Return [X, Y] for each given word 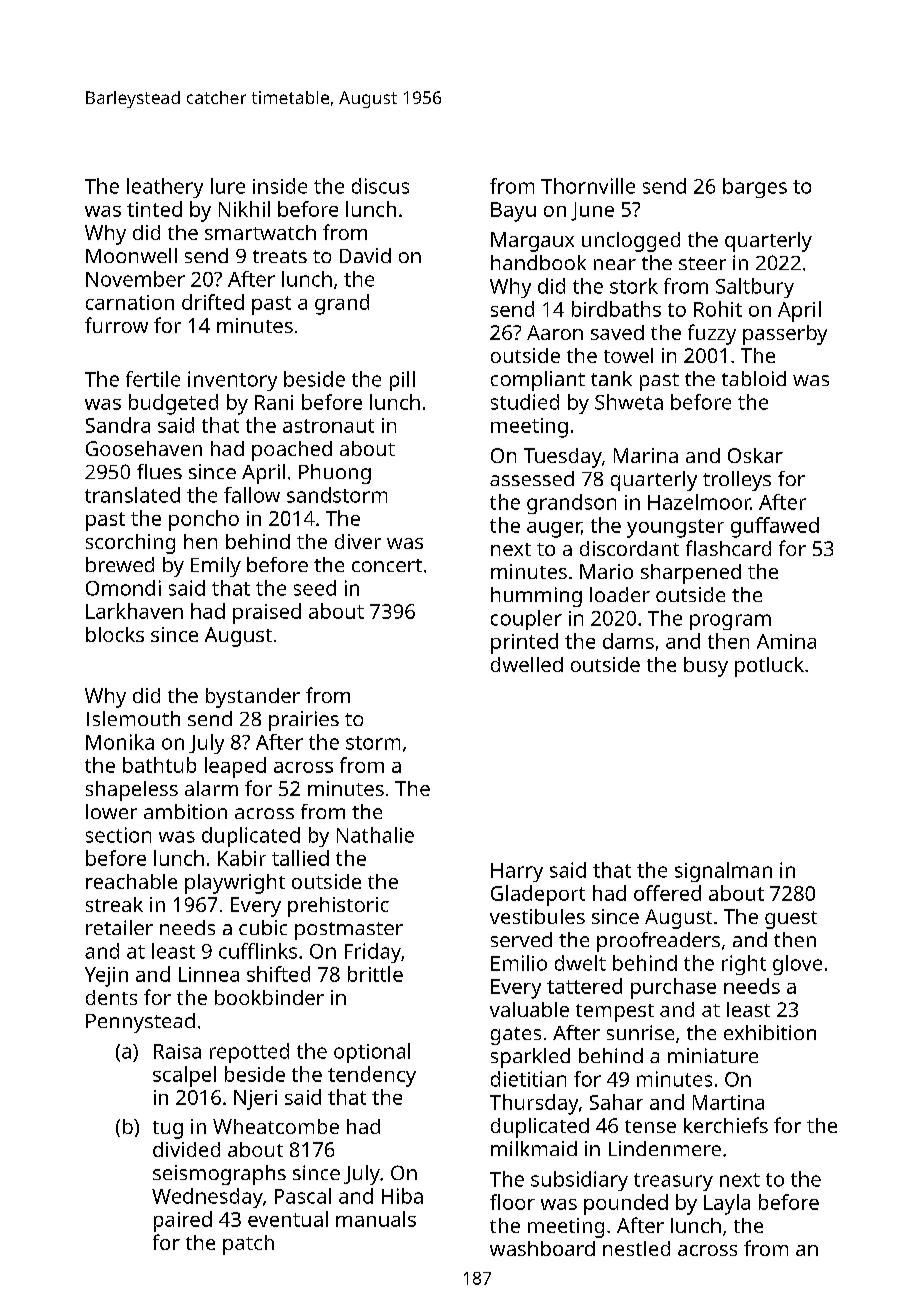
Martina [728, 1102]
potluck [769, 667]
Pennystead [140, 1023]
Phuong [335, 474]
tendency [372, 1076]
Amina [786, 641]
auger [554, 530]
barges [755, 188]
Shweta [629, 402]
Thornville [588, 186]
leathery [165, 188]
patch [248, 1245]
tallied [300, 858]
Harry [517, 872]
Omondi [123, 588]
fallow [252, 495]
